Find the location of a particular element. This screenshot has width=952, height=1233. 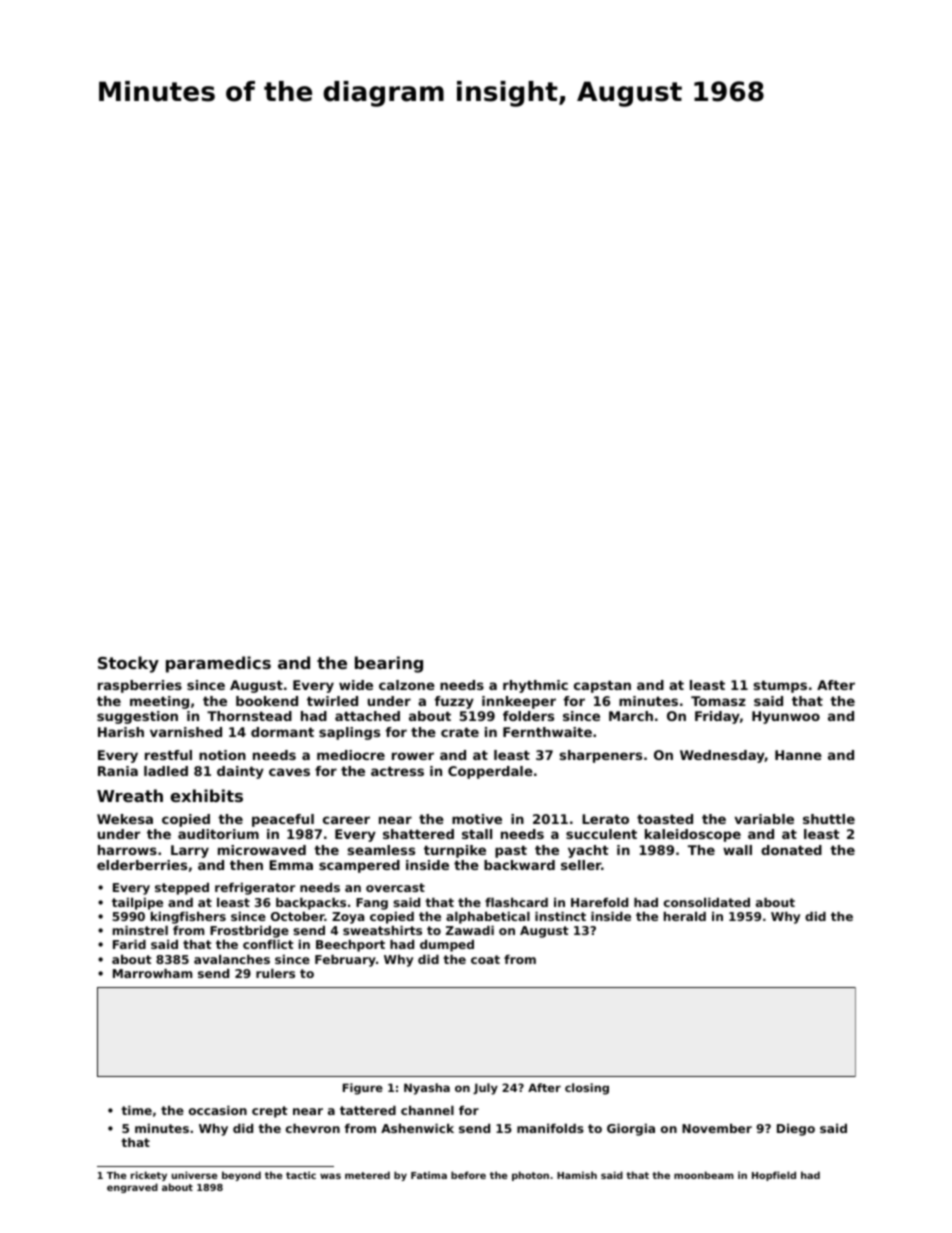

crate is located at coordinates (460, 732).
